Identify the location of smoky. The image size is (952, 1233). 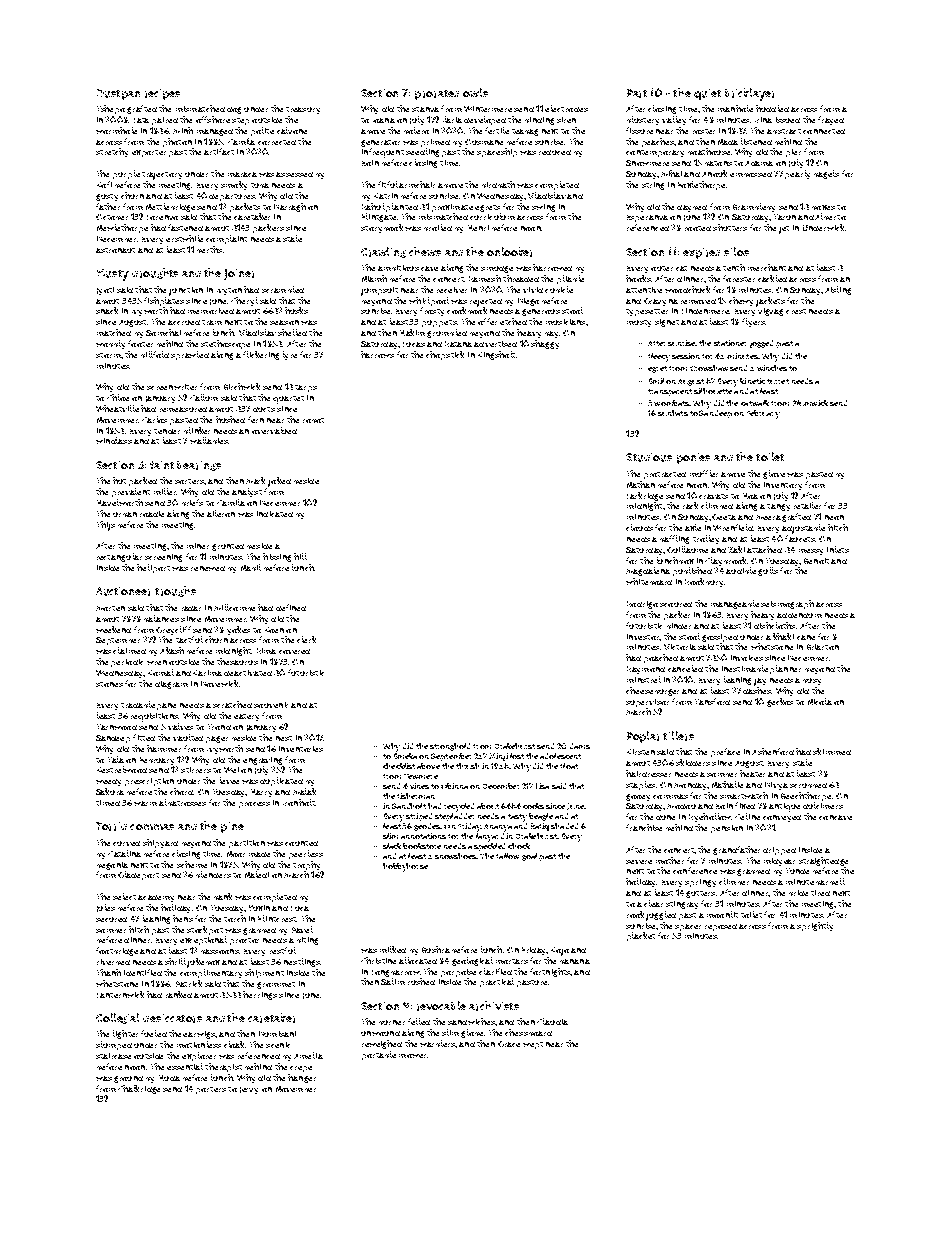
(234, 185).
